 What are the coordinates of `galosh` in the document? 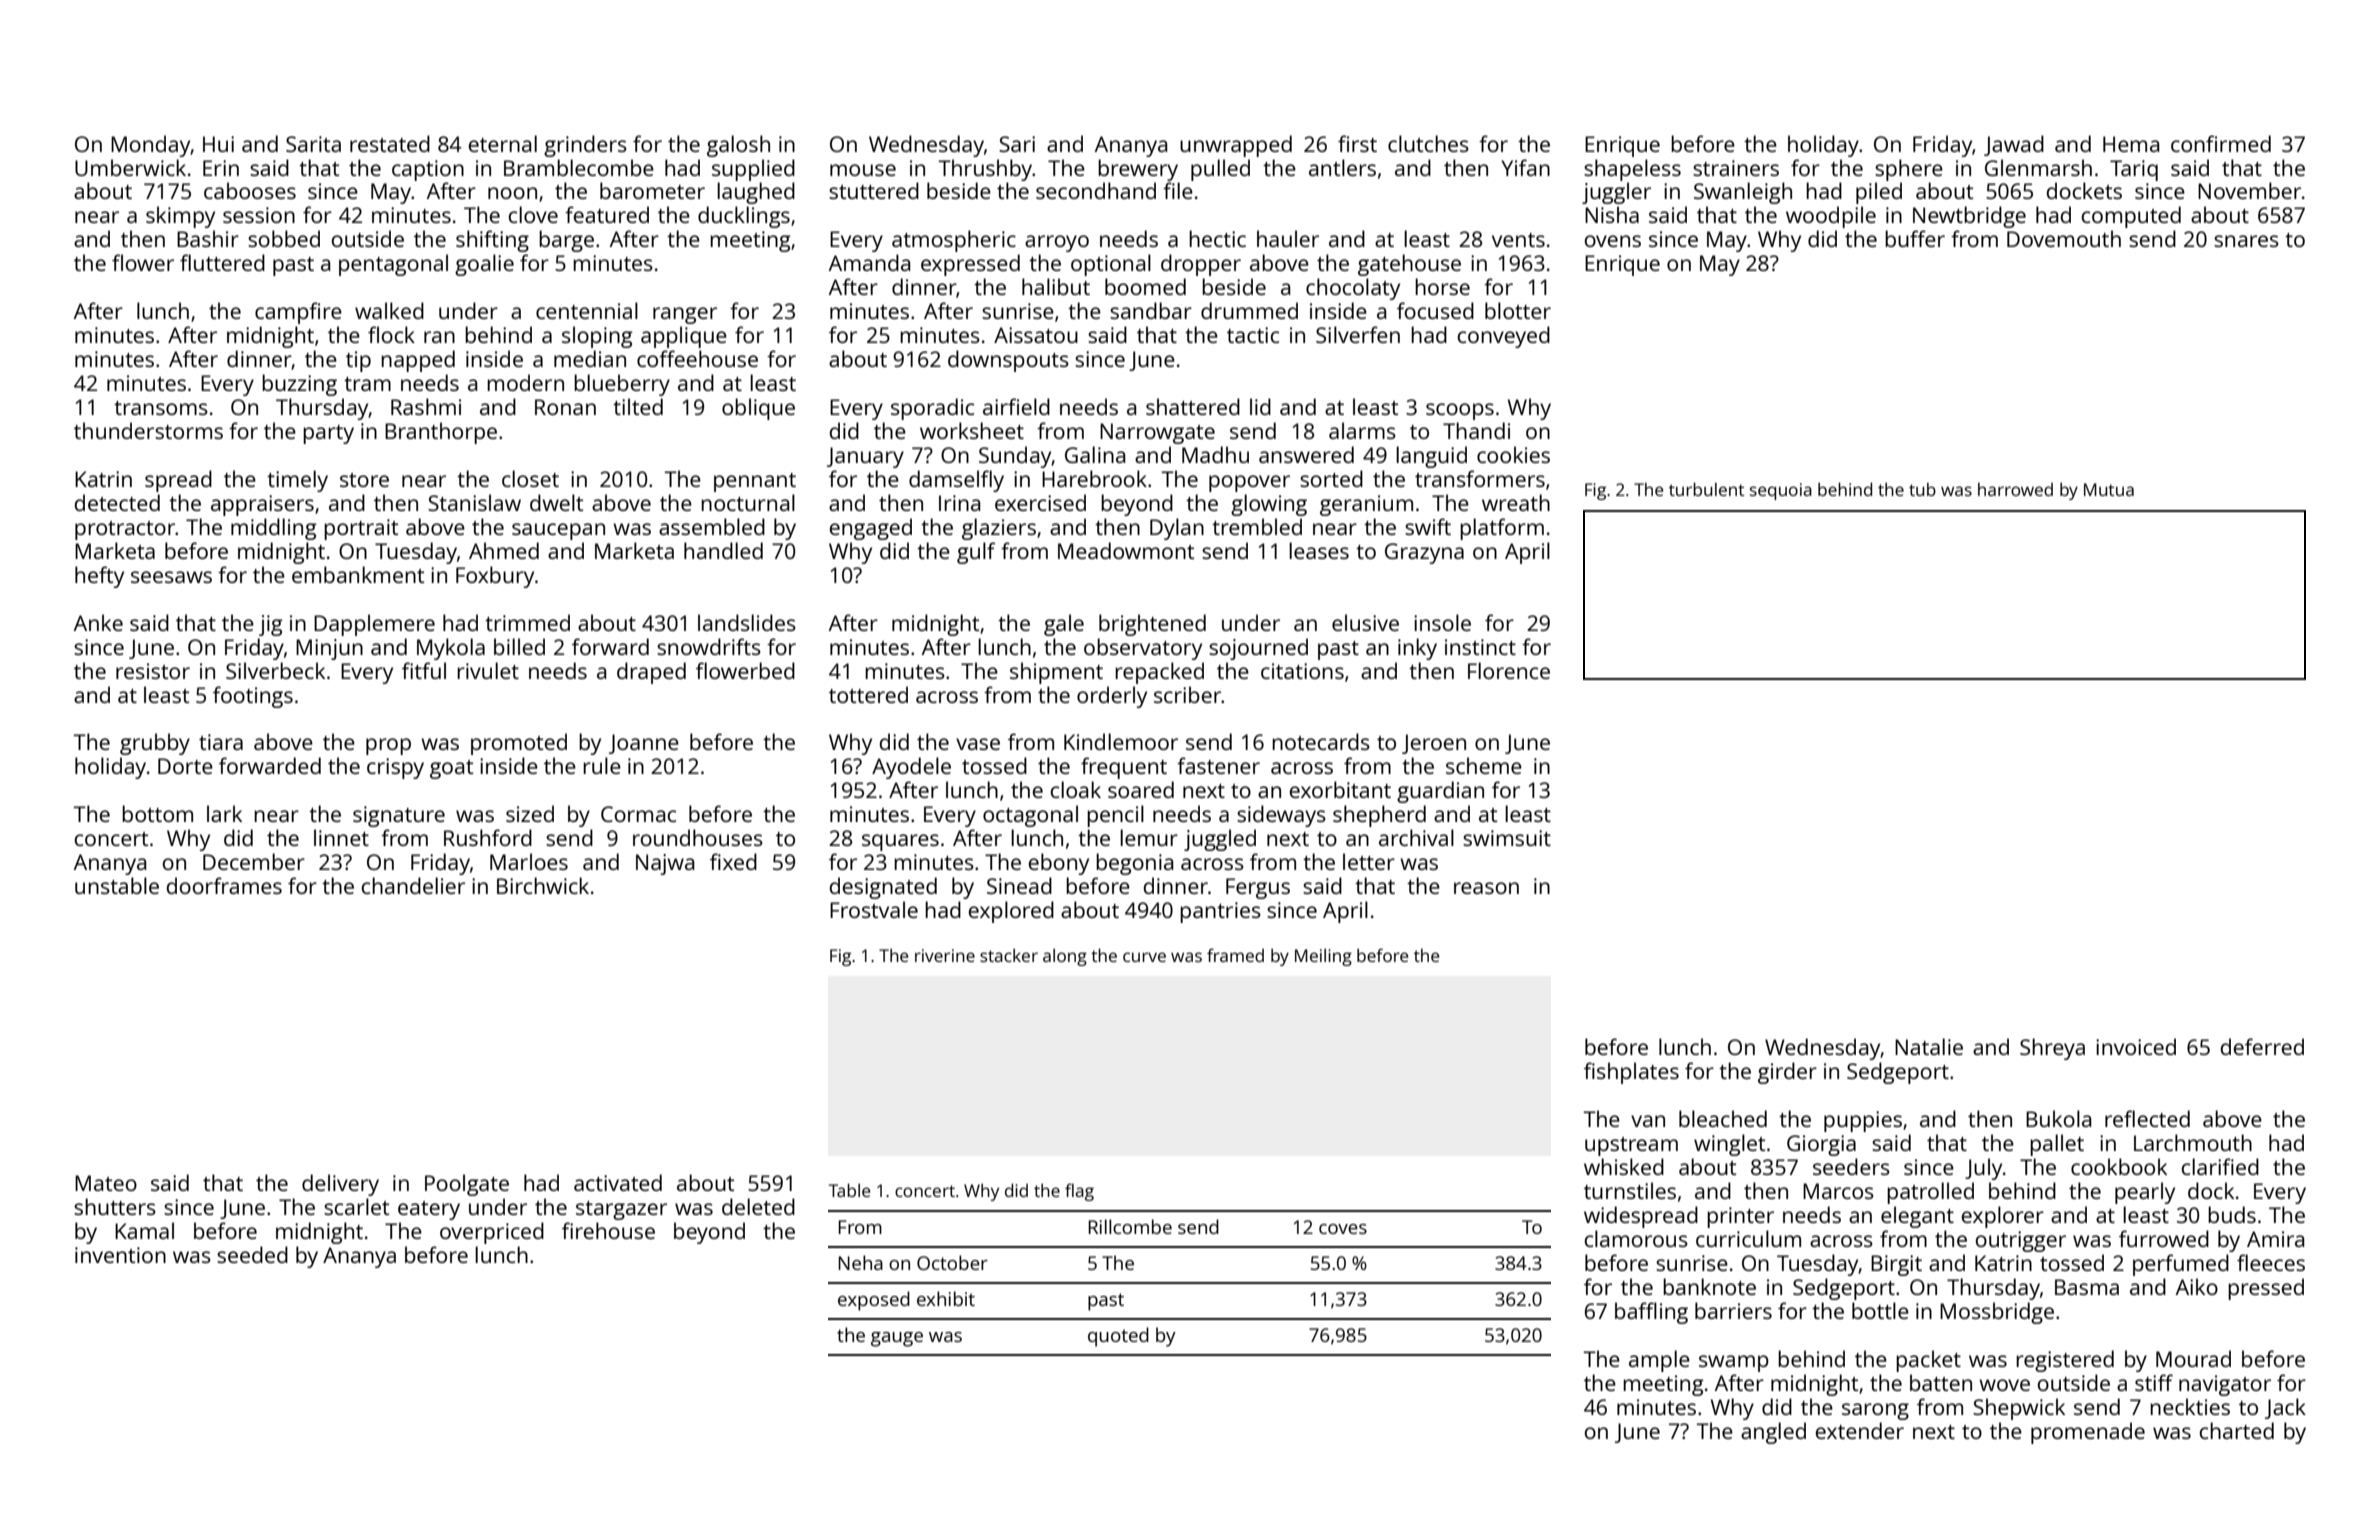 It's located at (738, 146).
